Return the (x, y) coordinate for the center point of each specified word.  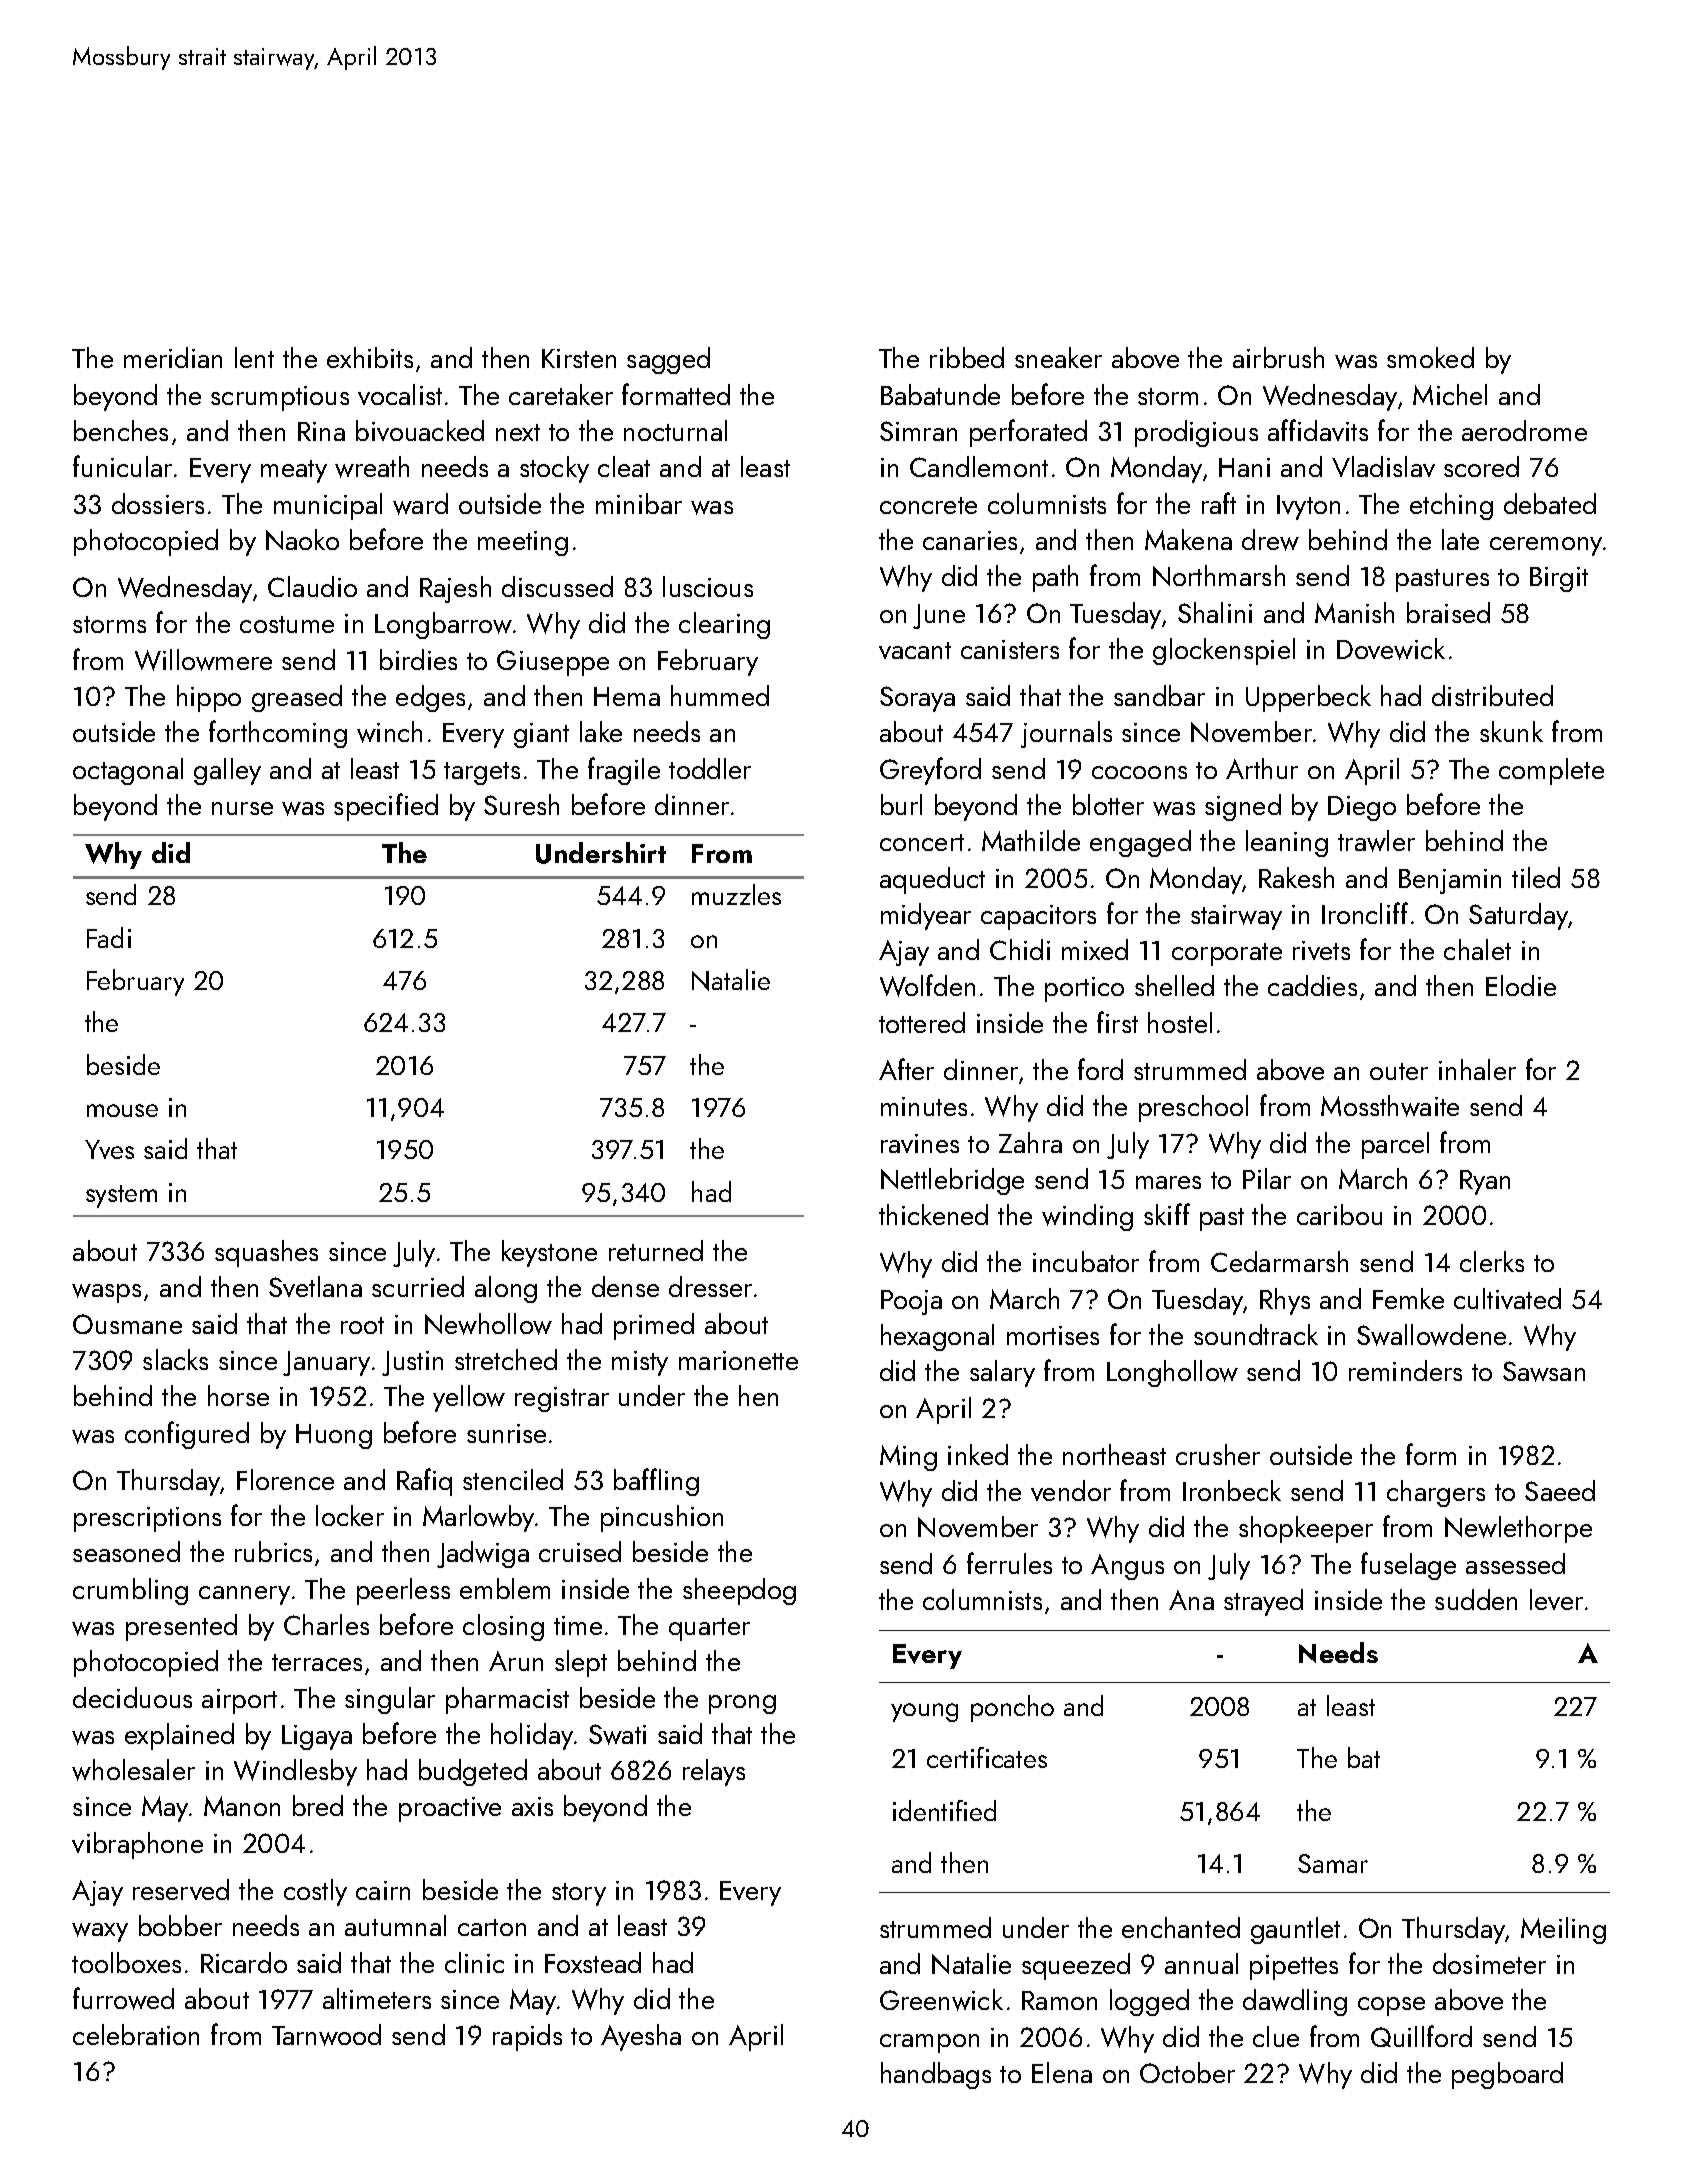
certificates (987, 1757)
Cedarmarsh (1279, 1261)
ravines (920, 1143)
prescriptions (147, 1519)
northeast (1114, 1454)
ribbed (967, 357)
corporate (1227, 954)
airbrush (1278, 357)
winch (389, 732)
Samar (1333, 1863)
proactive (450, 1809)
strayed (1263, 1602)
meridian (173, 357)
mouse (122, 1110)
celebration (136, 2034)
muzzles (736, 894)
